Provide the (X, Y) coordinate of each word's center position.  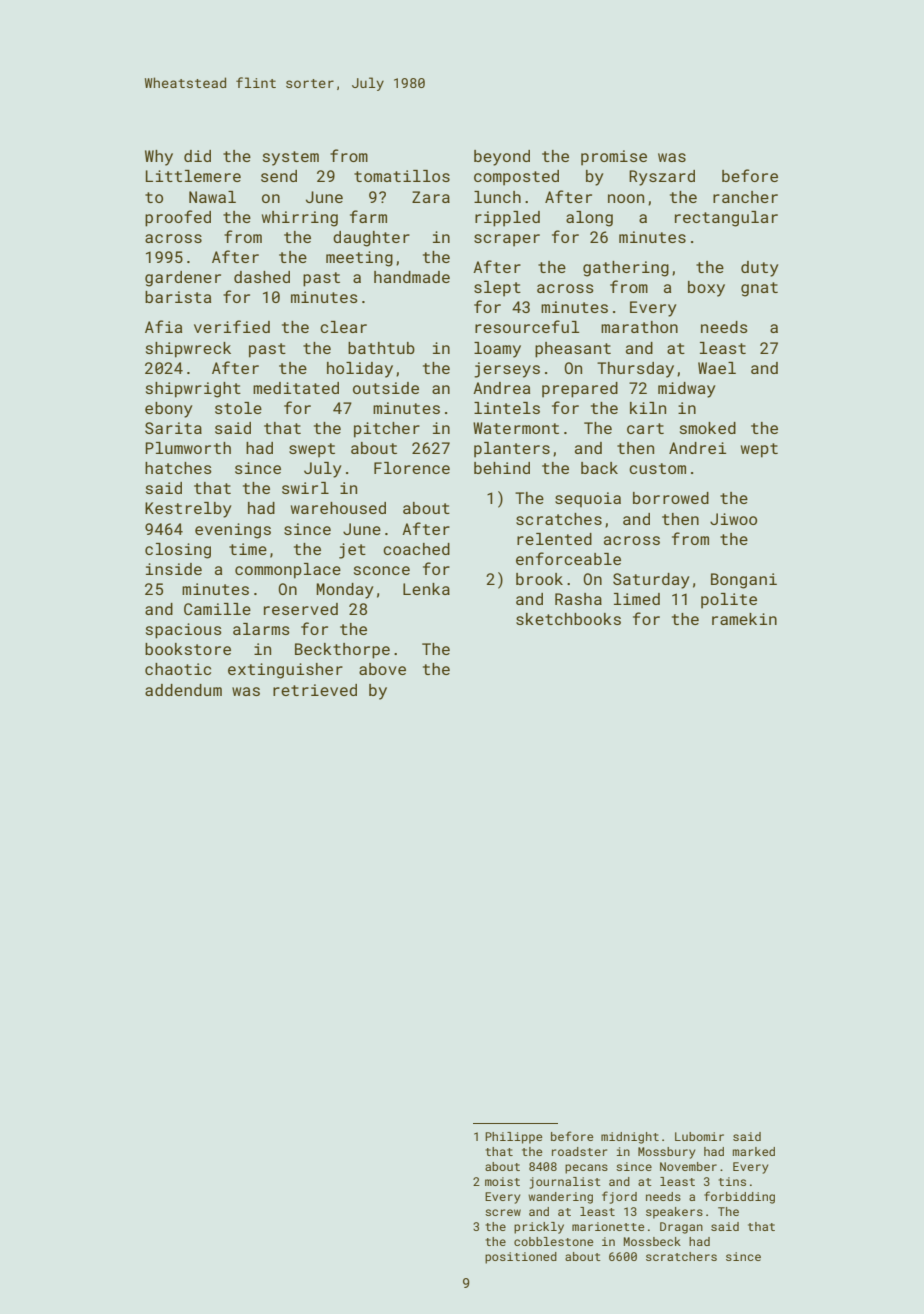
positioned (521, 1258)
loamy (497, 350)
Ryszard (662, 178)
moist (502, 1181)
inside (174, 569)
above (382, 669)
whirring (300, 219)
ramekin (744, 619)
